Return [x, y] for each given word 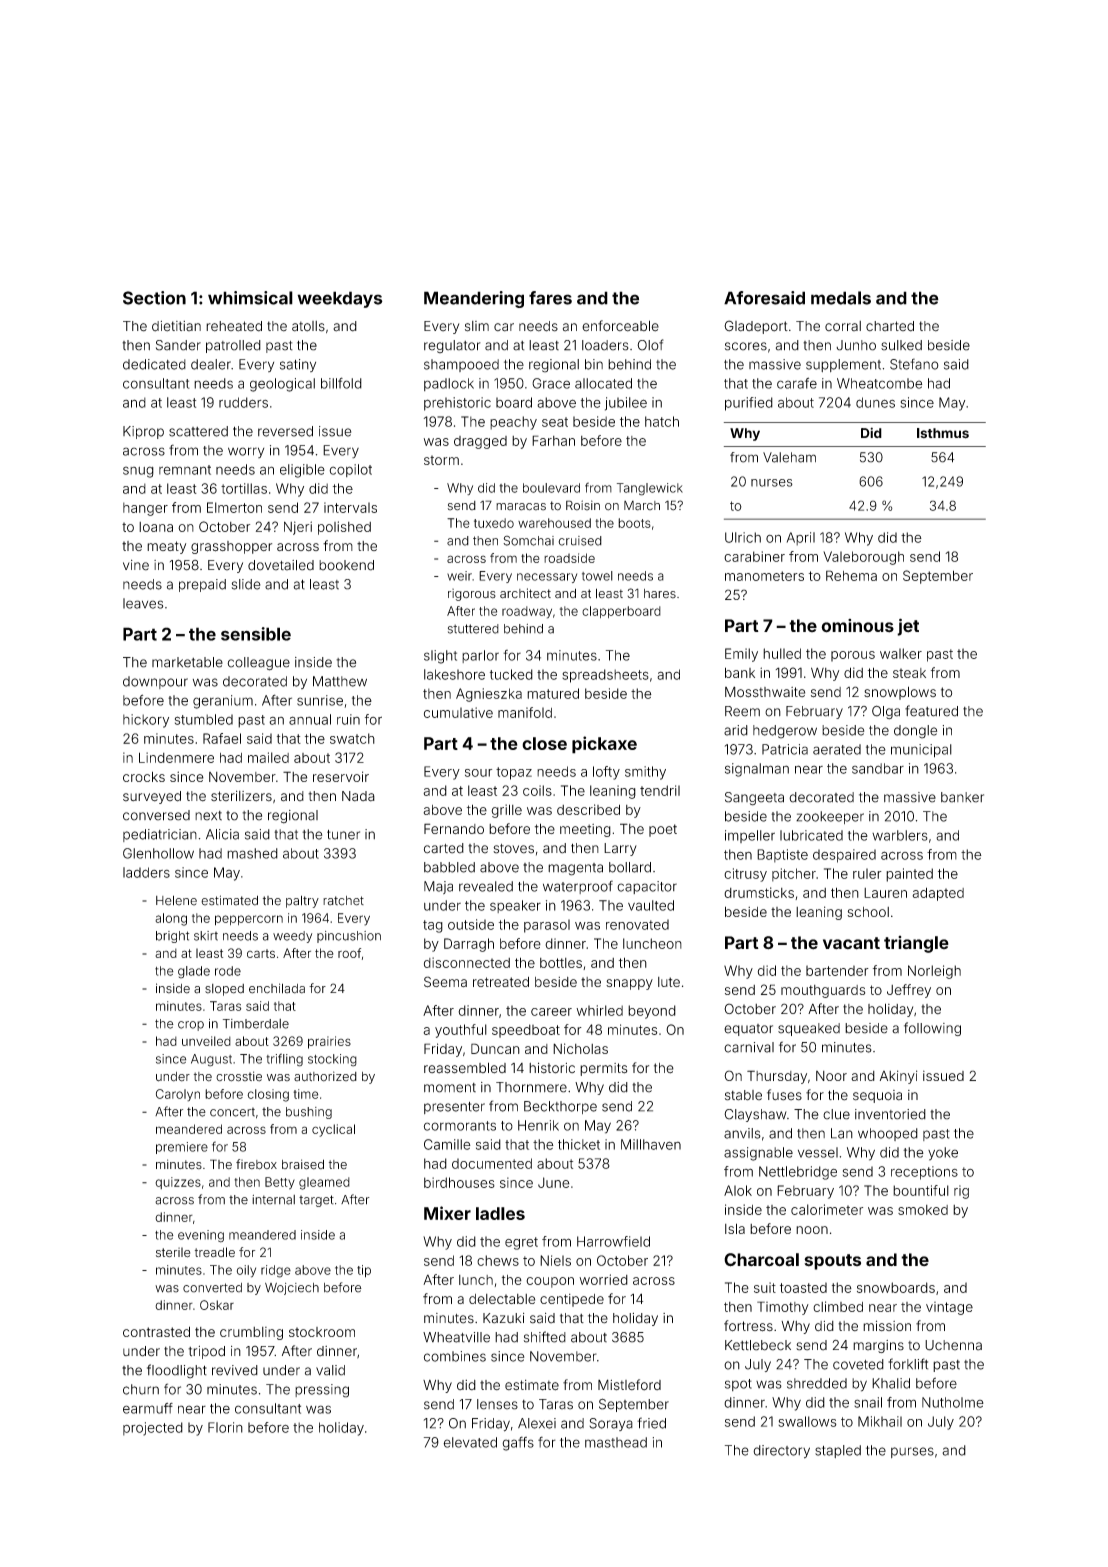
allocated [603, 383]
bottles [561, 963]
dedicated [154, 364]
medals [841, 298]
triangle [916, 944]
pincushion [349, 937]
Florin [225, 1427]
